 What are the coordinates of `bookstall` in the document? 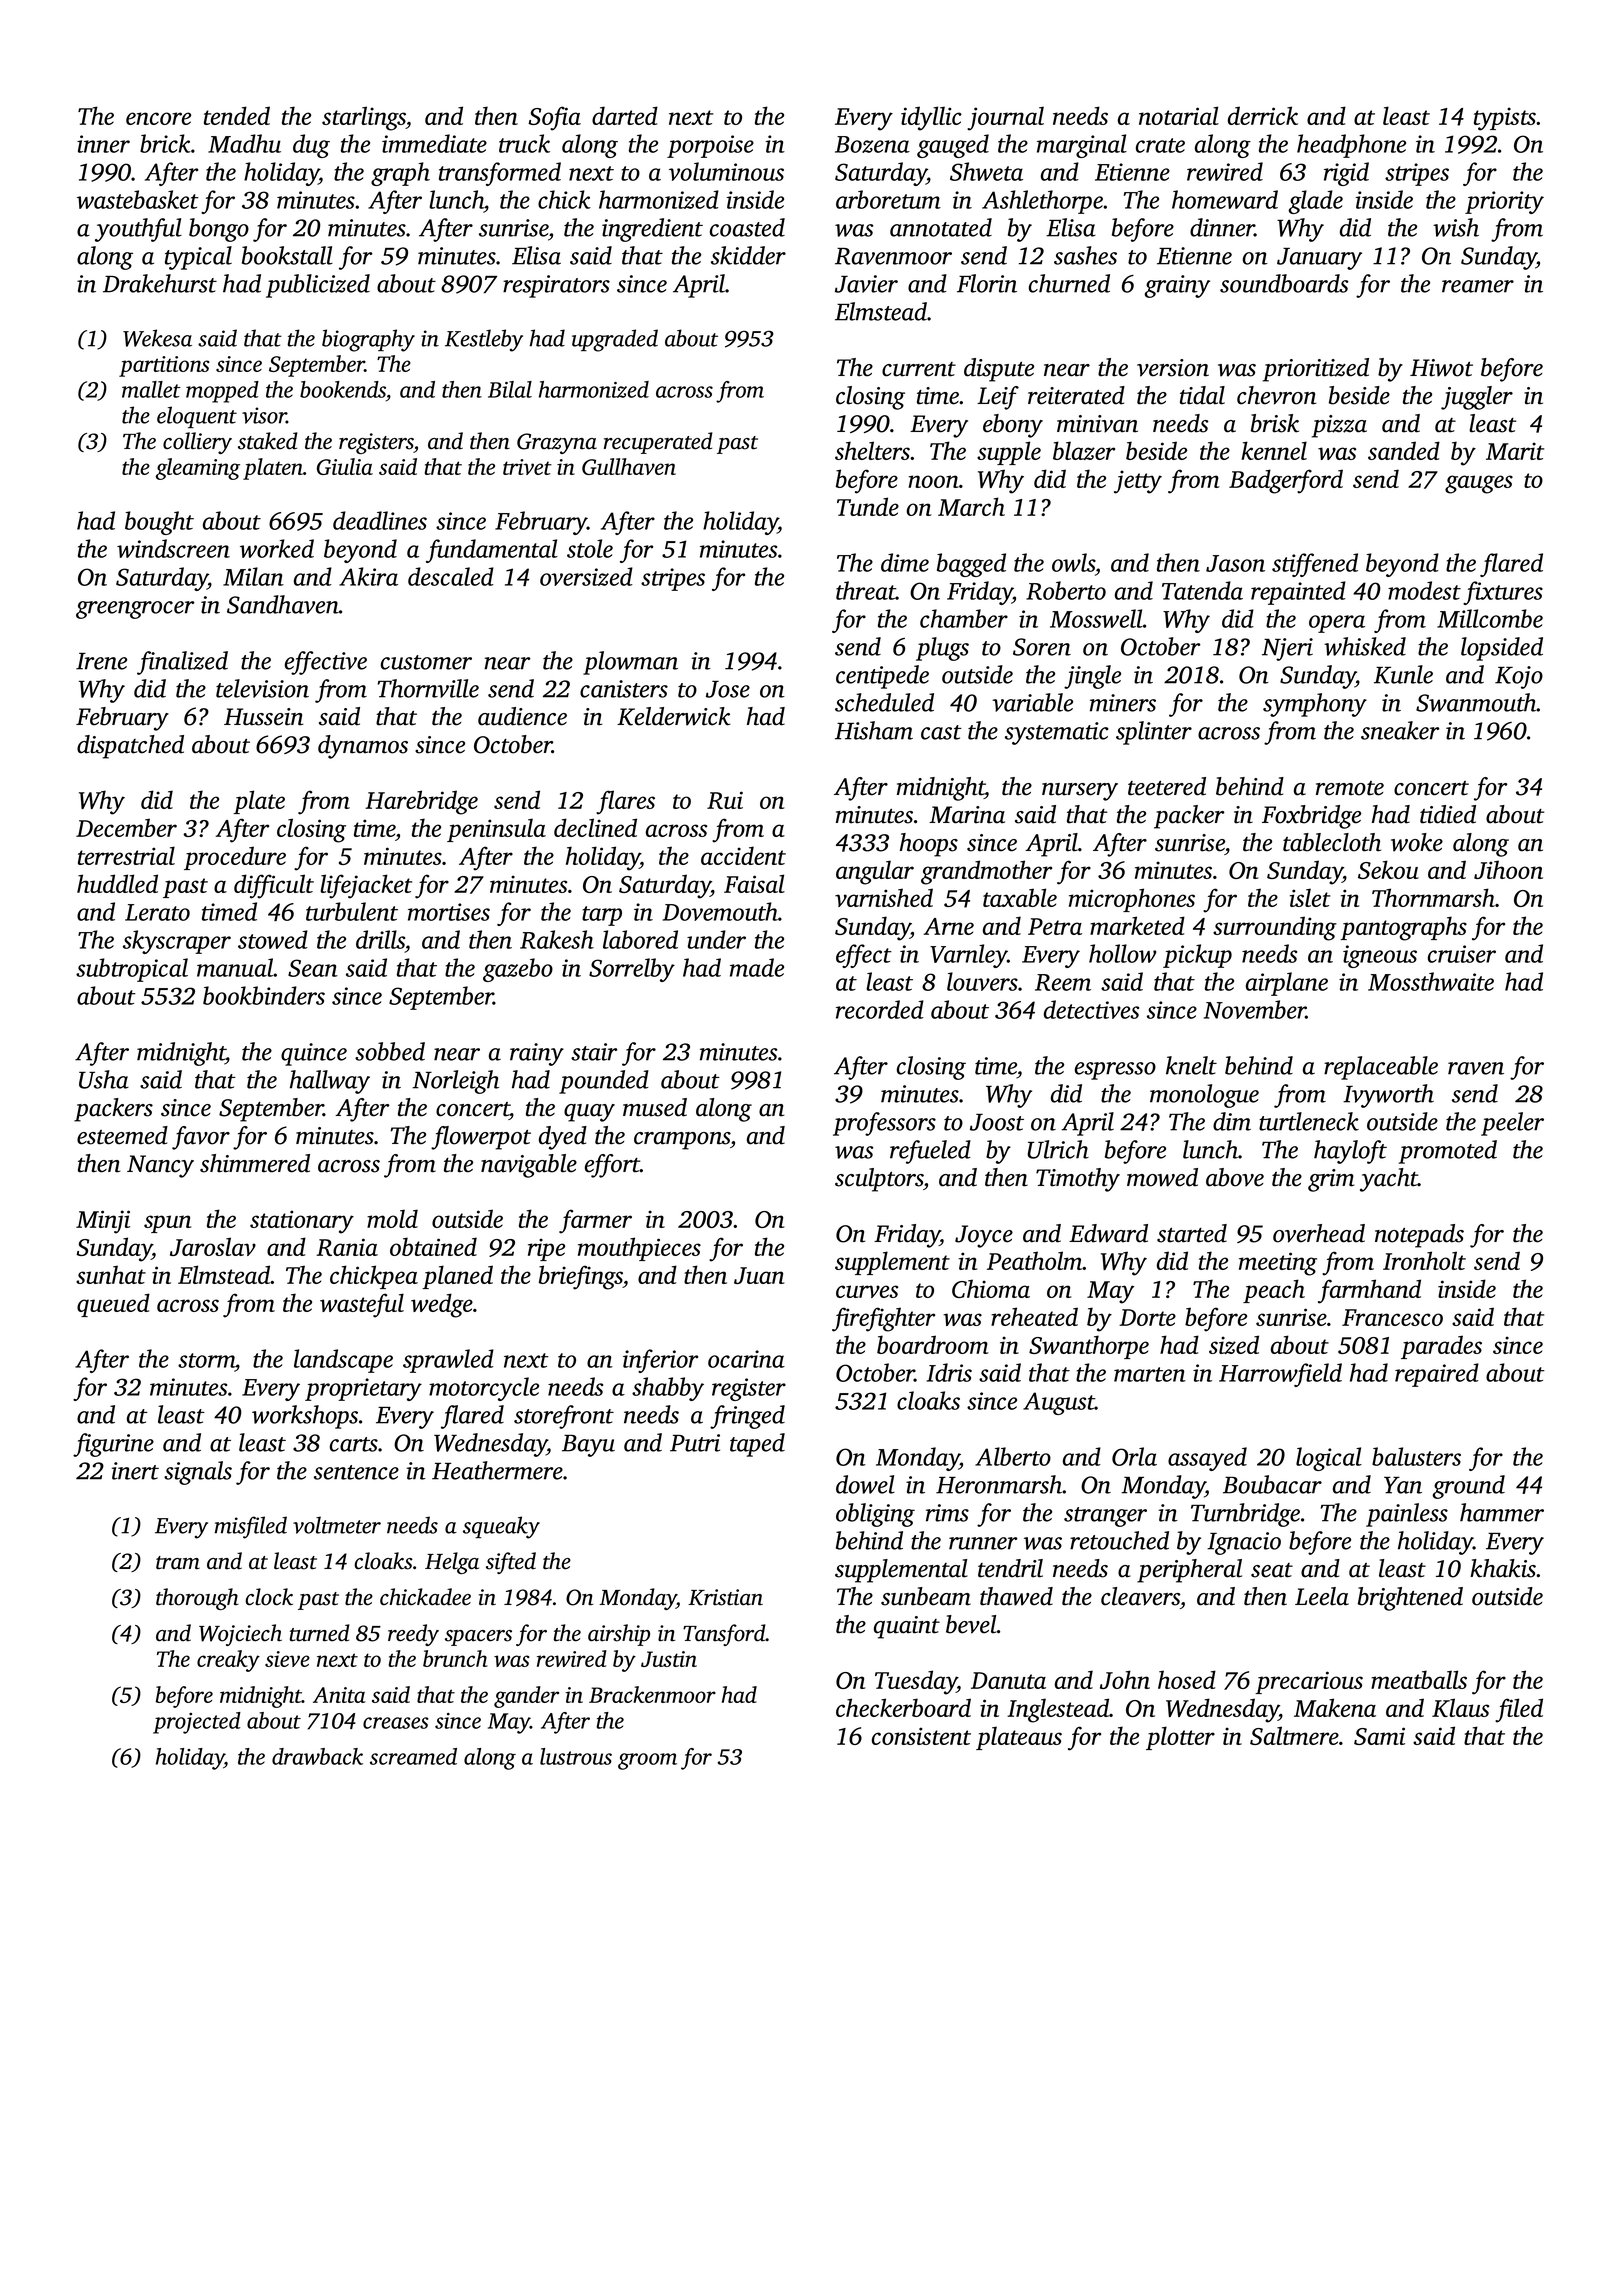 It's located at (287, 255).
